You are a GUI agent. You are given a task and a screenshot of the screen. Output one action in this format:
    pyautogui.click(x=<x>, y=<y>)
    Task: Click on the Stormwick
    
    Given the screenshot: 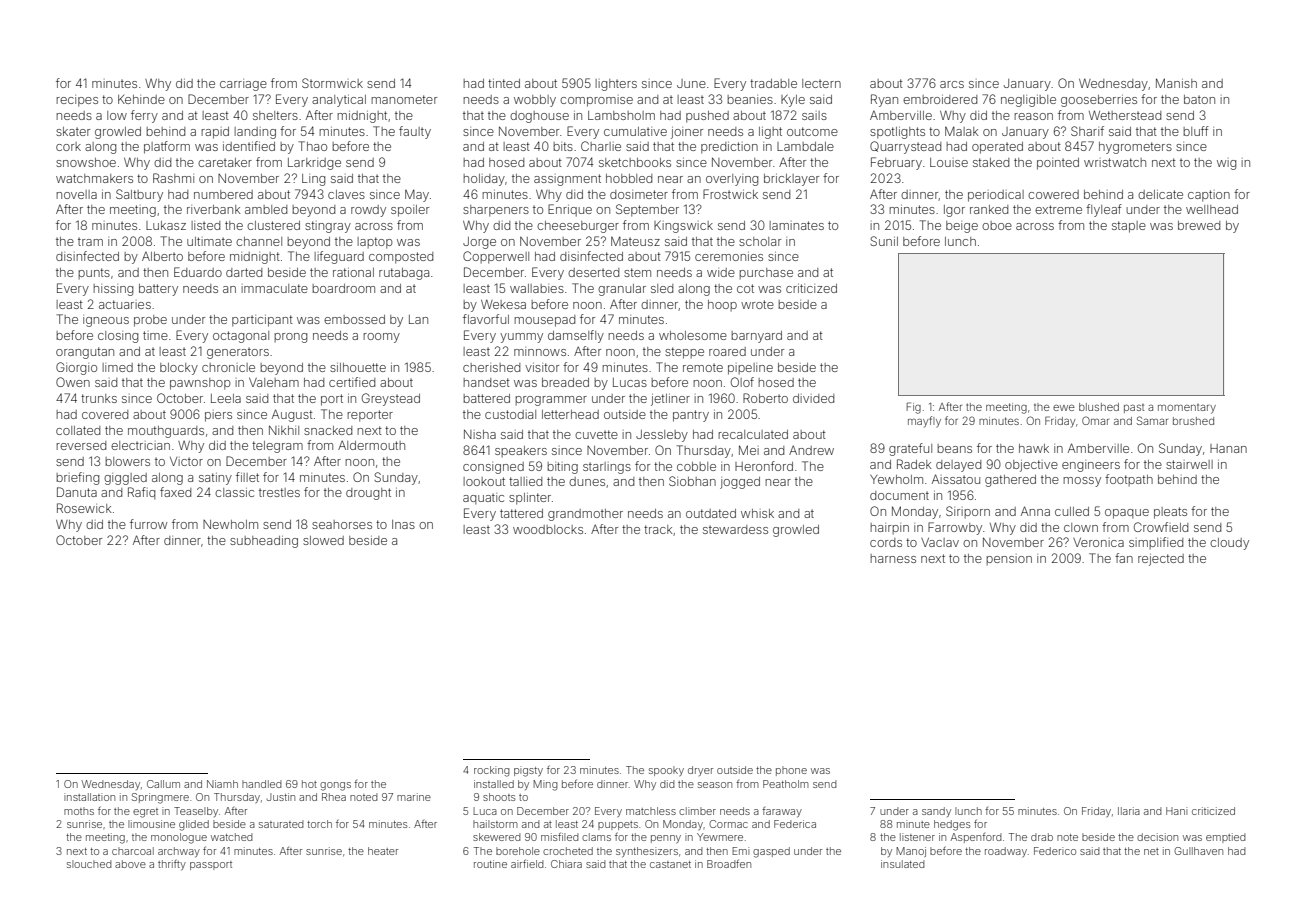 What is the action you would take?
    pyautogui.click(x=332, y=83)
